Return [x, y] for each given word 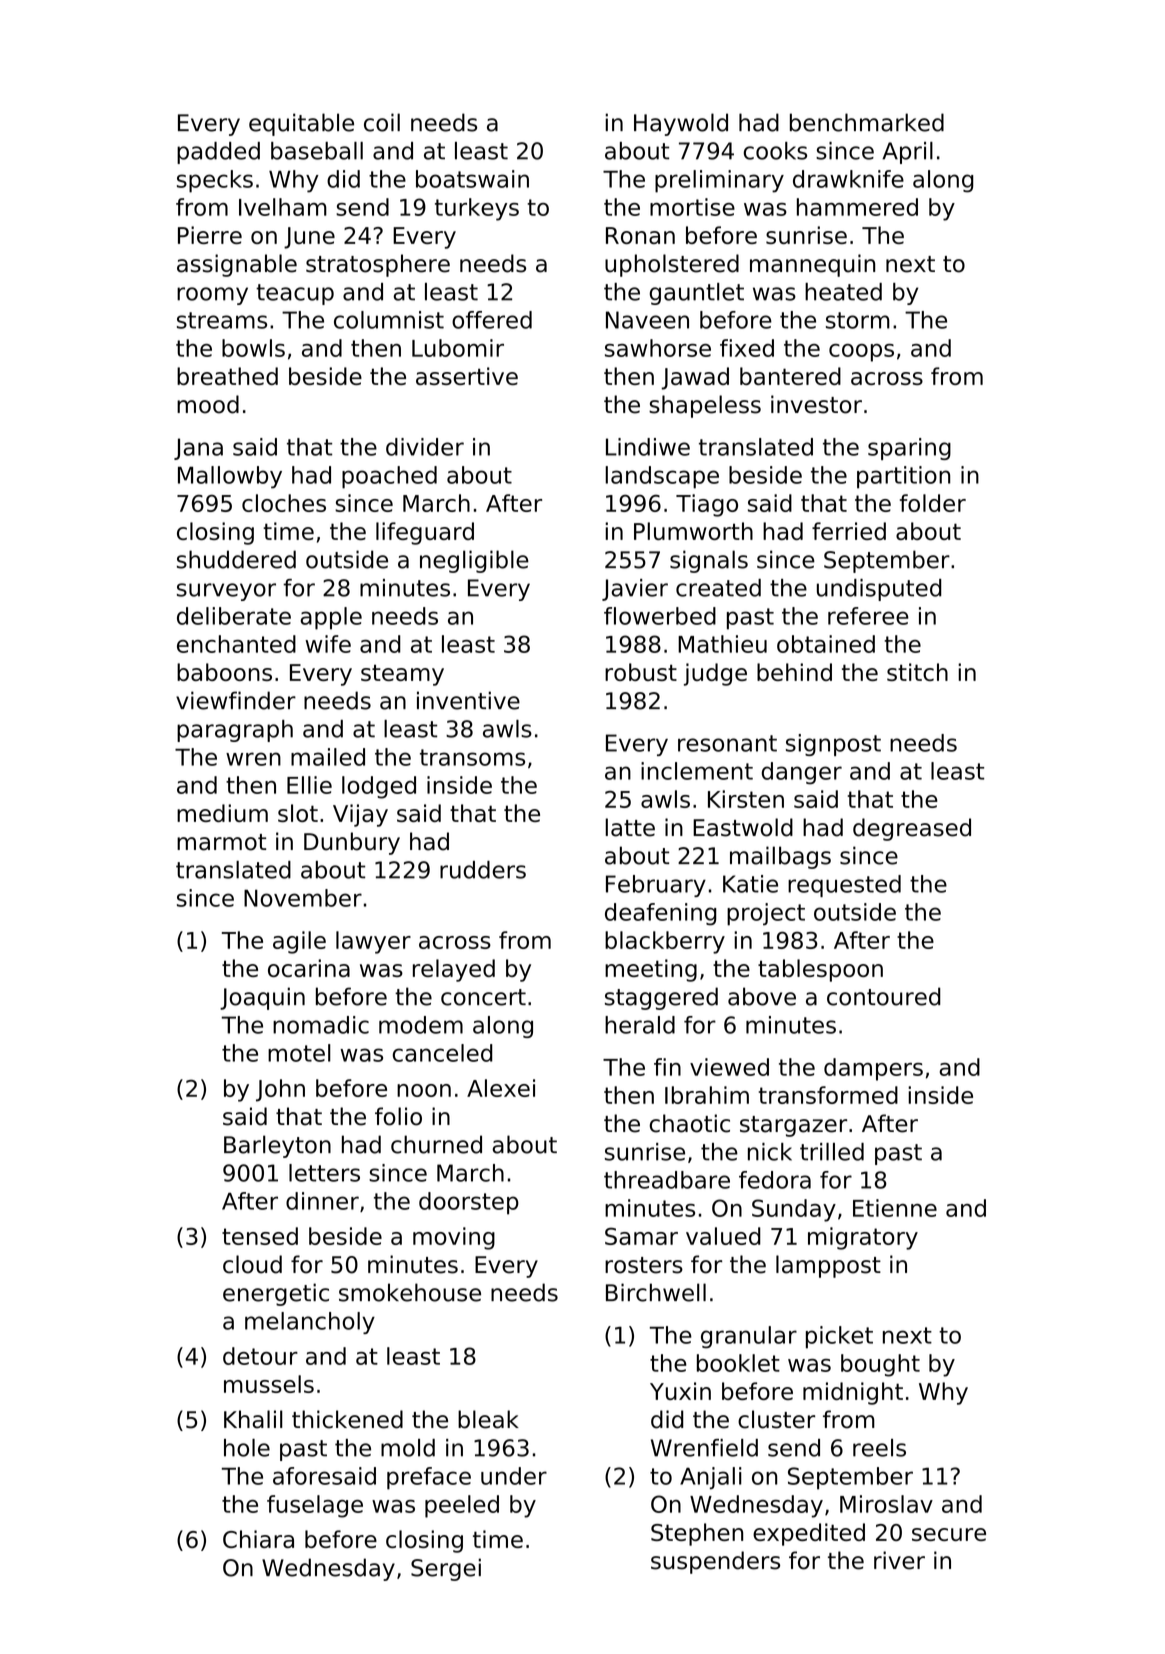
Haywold [681, 124]
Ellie [309, 785]
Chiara [258, 1539]
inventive [468, 700]
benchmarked [867, 122]
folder [933, 503]
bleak [488, 1419]
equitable [301, 124]
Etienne [895, 1208]
